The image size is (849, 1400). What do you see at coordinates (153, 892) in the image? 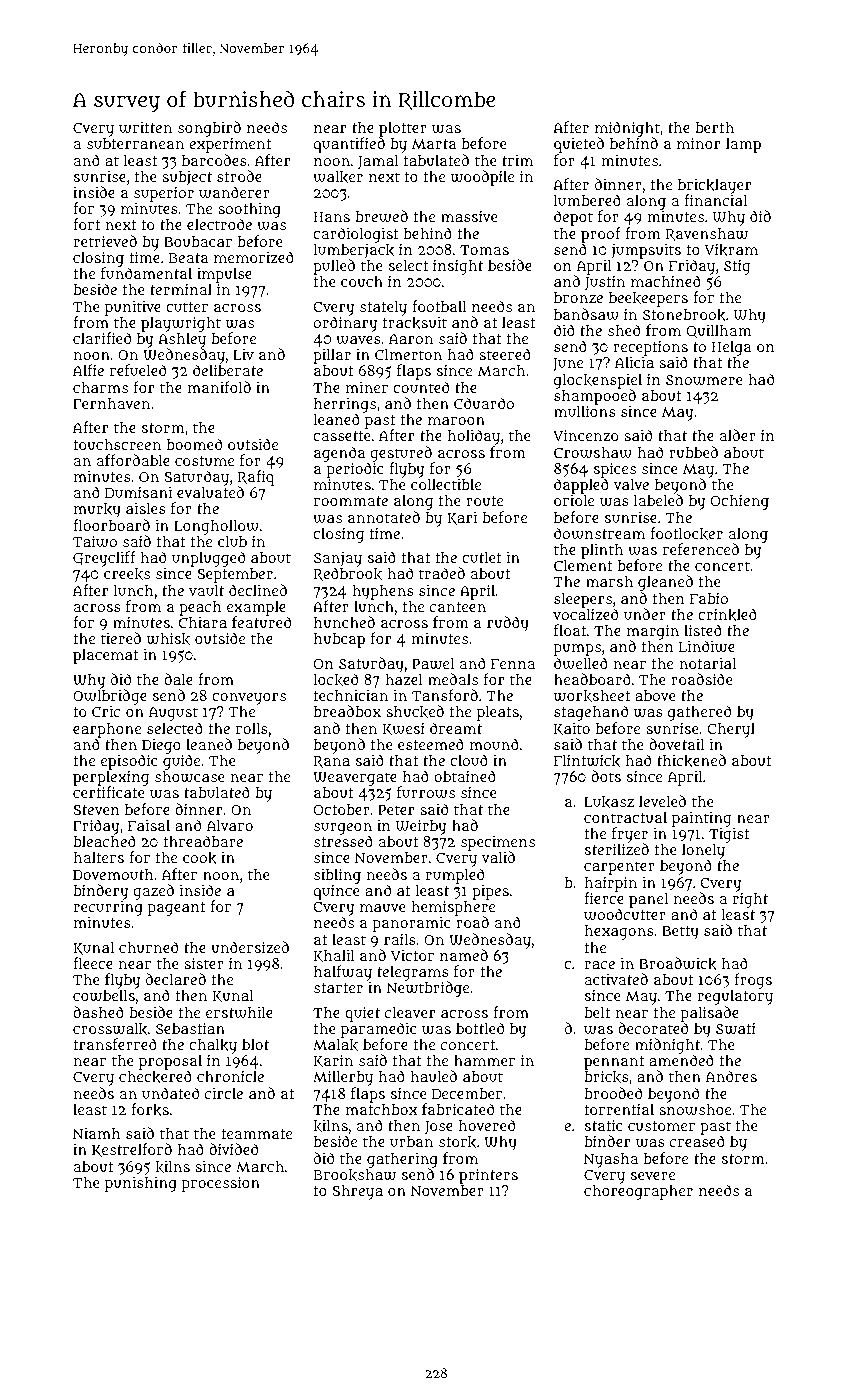
I see `gazed` at bounding box center [153, 892].
